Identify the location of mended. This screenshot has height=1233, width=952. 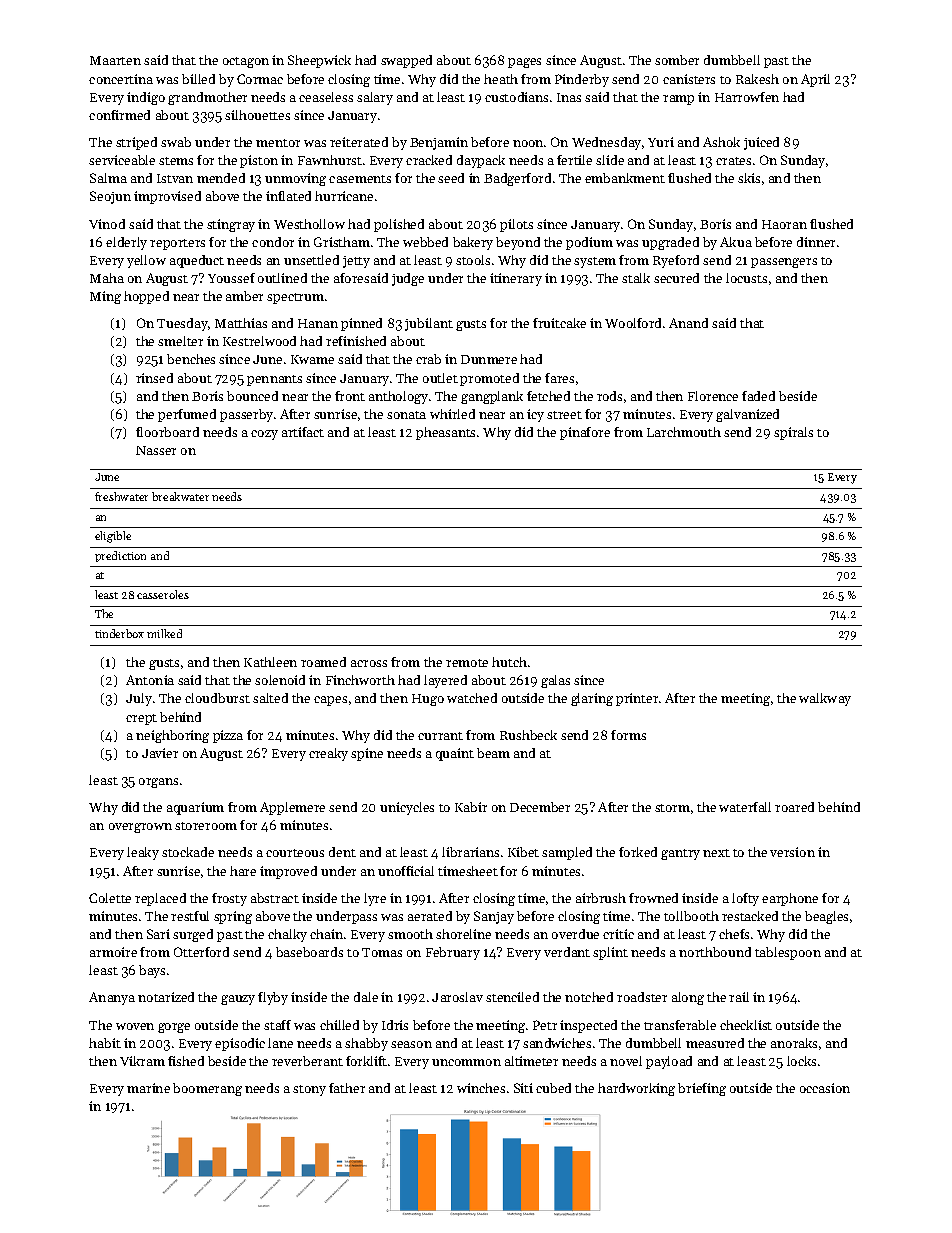
(221, 178).
